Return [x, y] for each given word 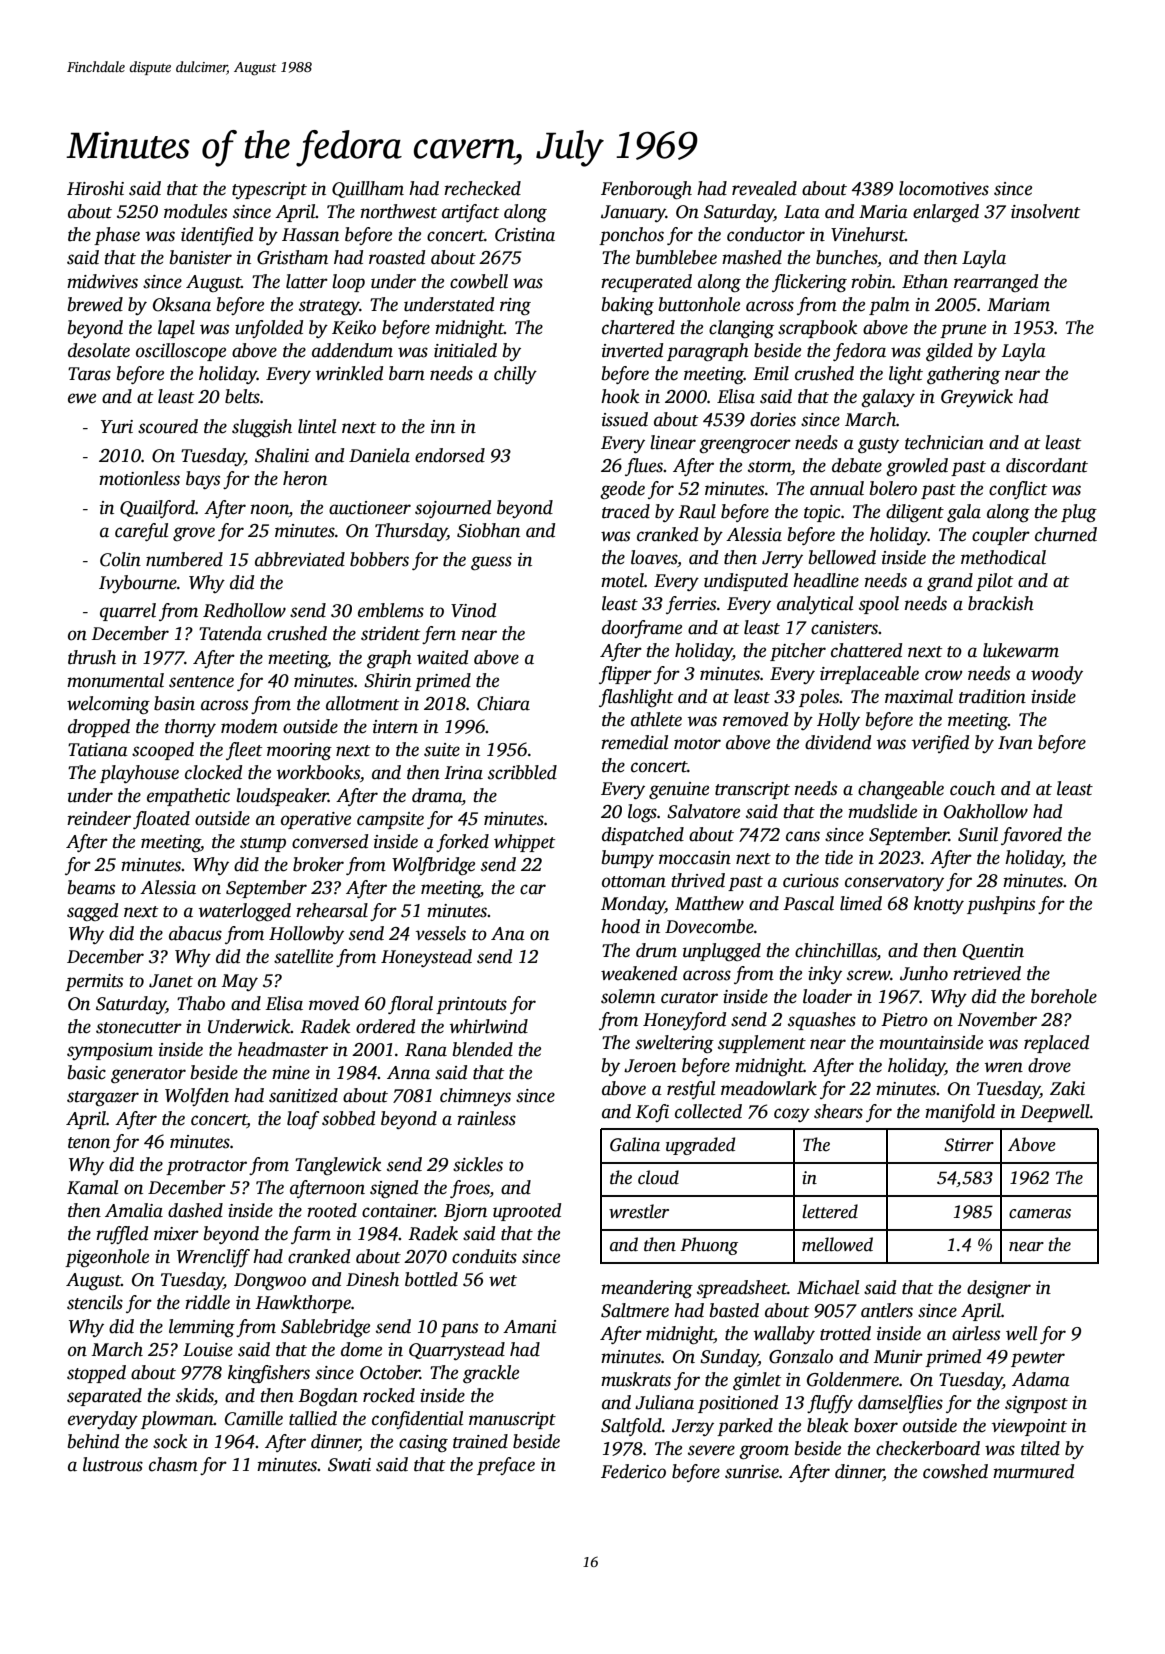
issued [625, 419]
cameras [1040, 1214]
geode [622, 490]
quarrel [128, 612]
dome [361, 1349]
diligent [915, 513]
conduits [484, 1256]
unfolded [269, 329]
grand [950, 582]
